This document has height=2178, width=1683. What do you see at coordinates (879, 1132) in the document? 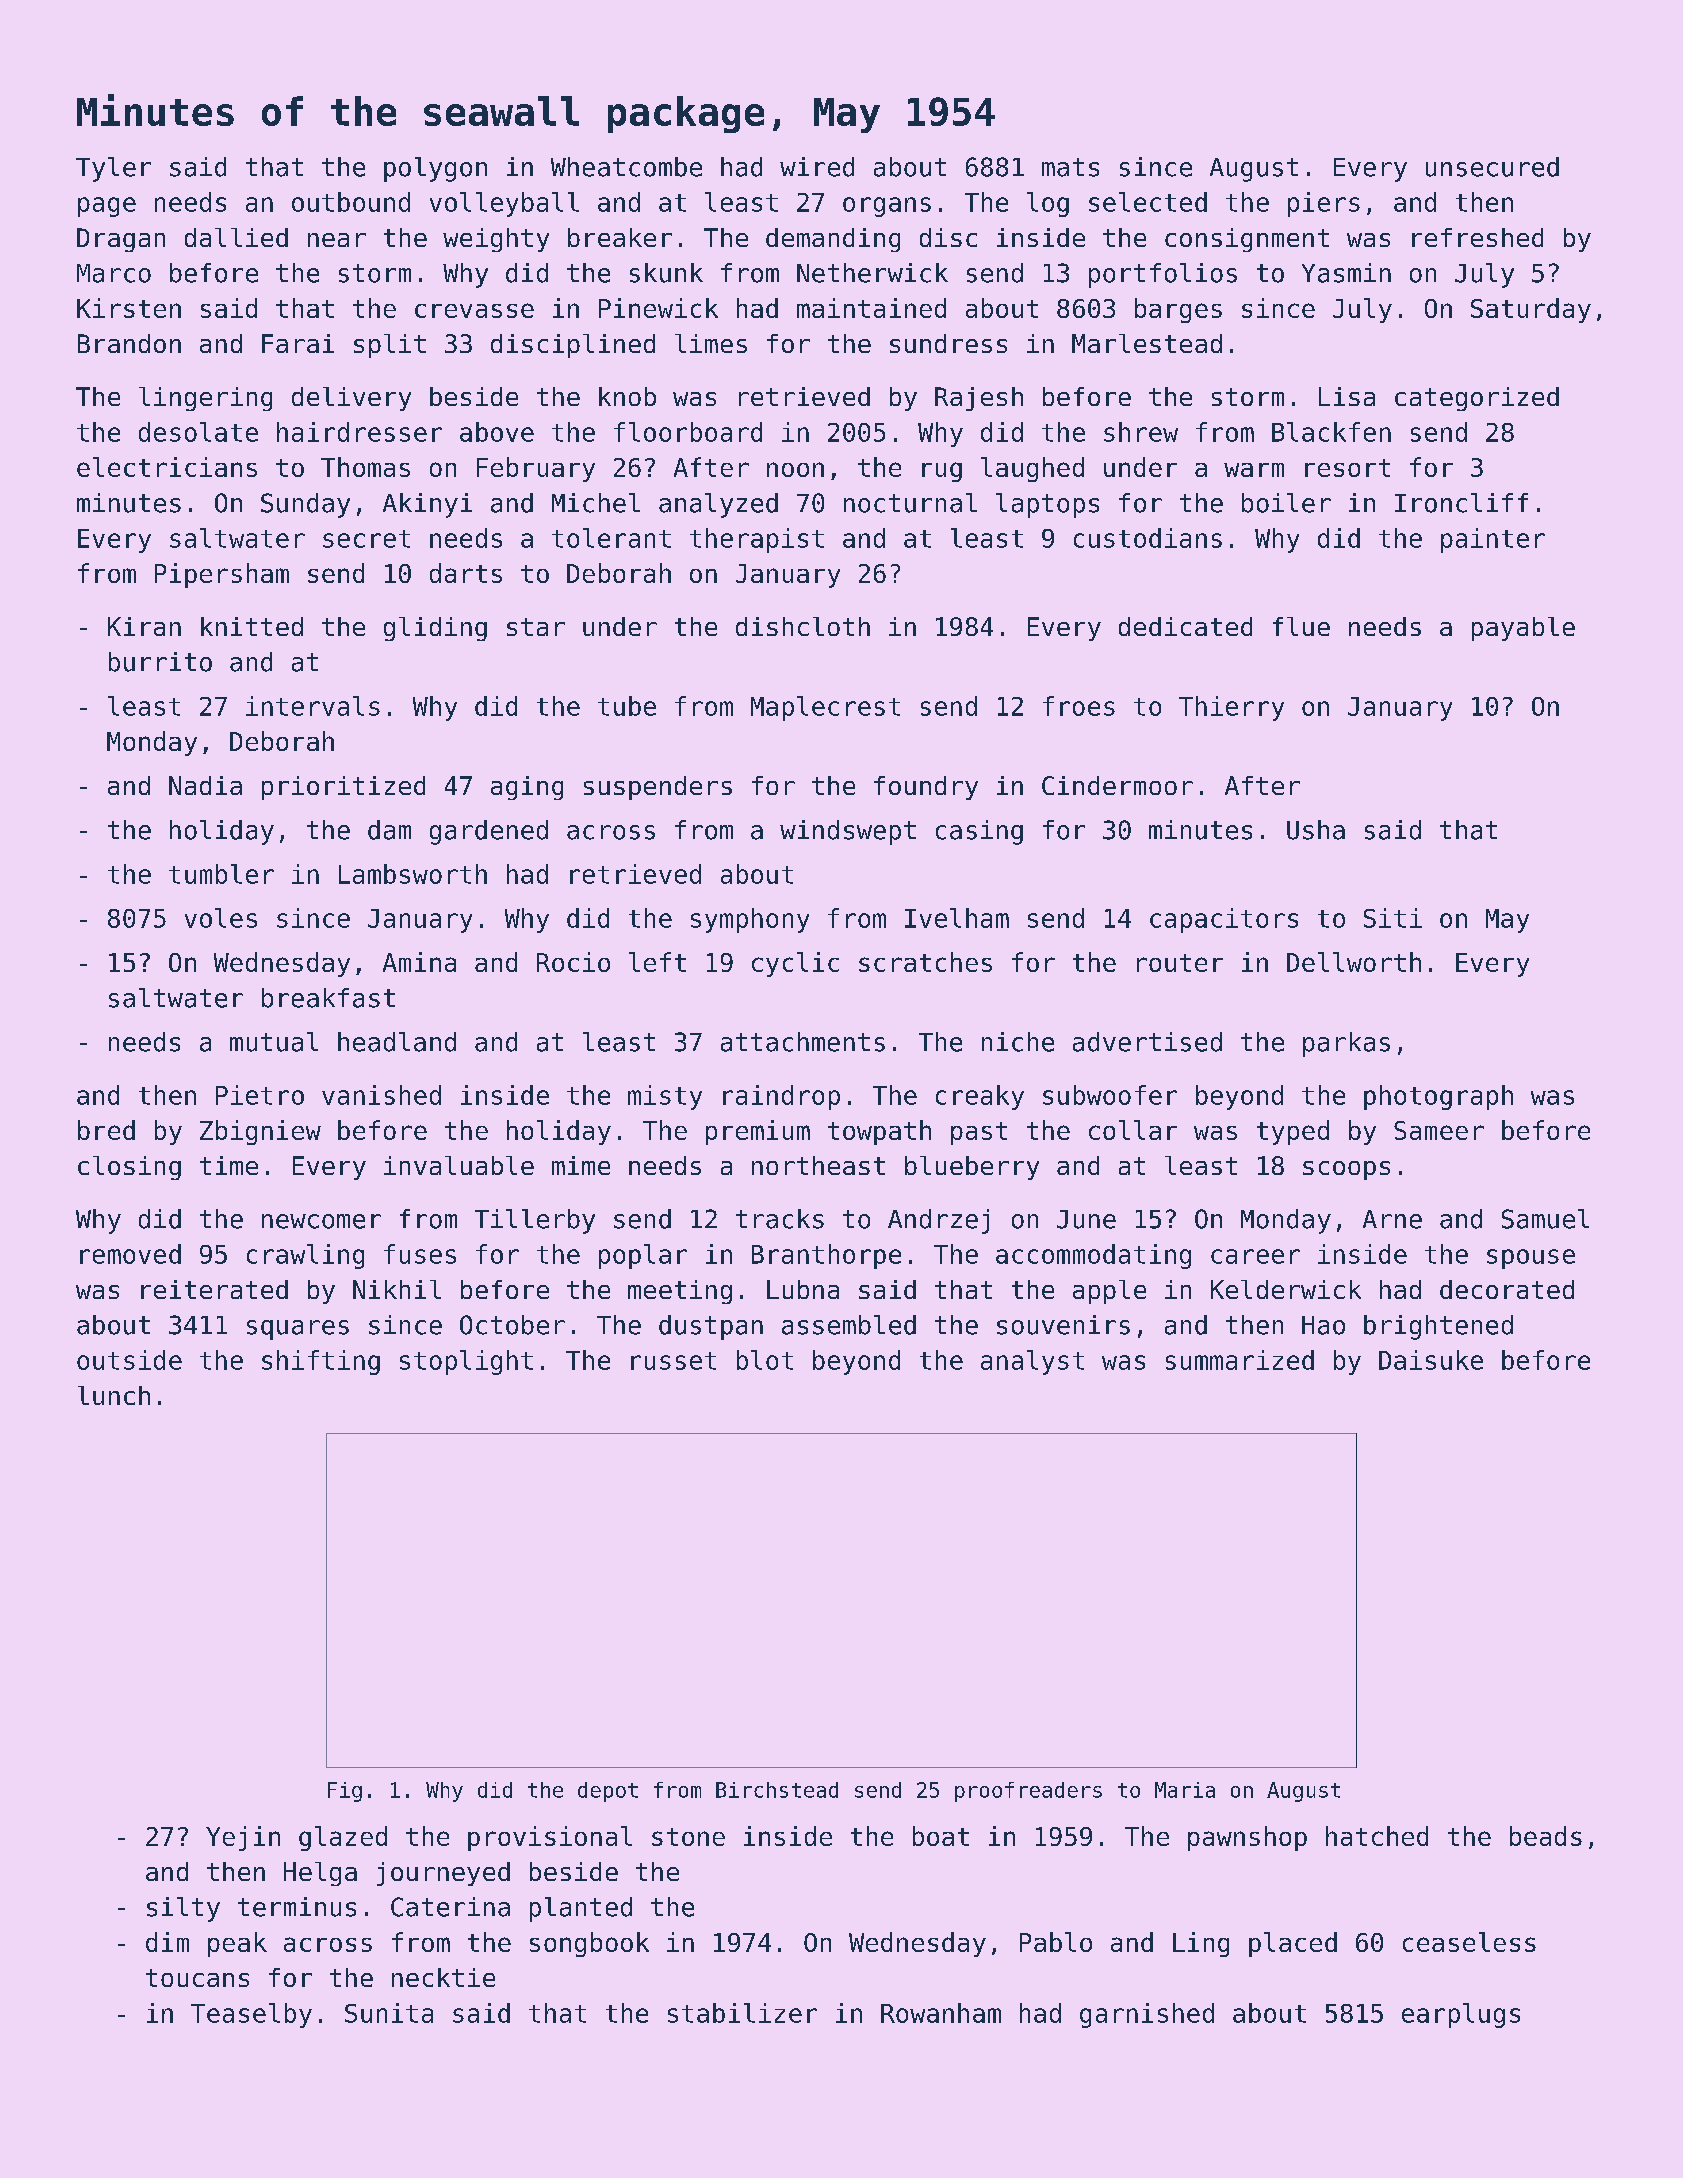
I see `towpath` at bounding box center [879, 1132].
